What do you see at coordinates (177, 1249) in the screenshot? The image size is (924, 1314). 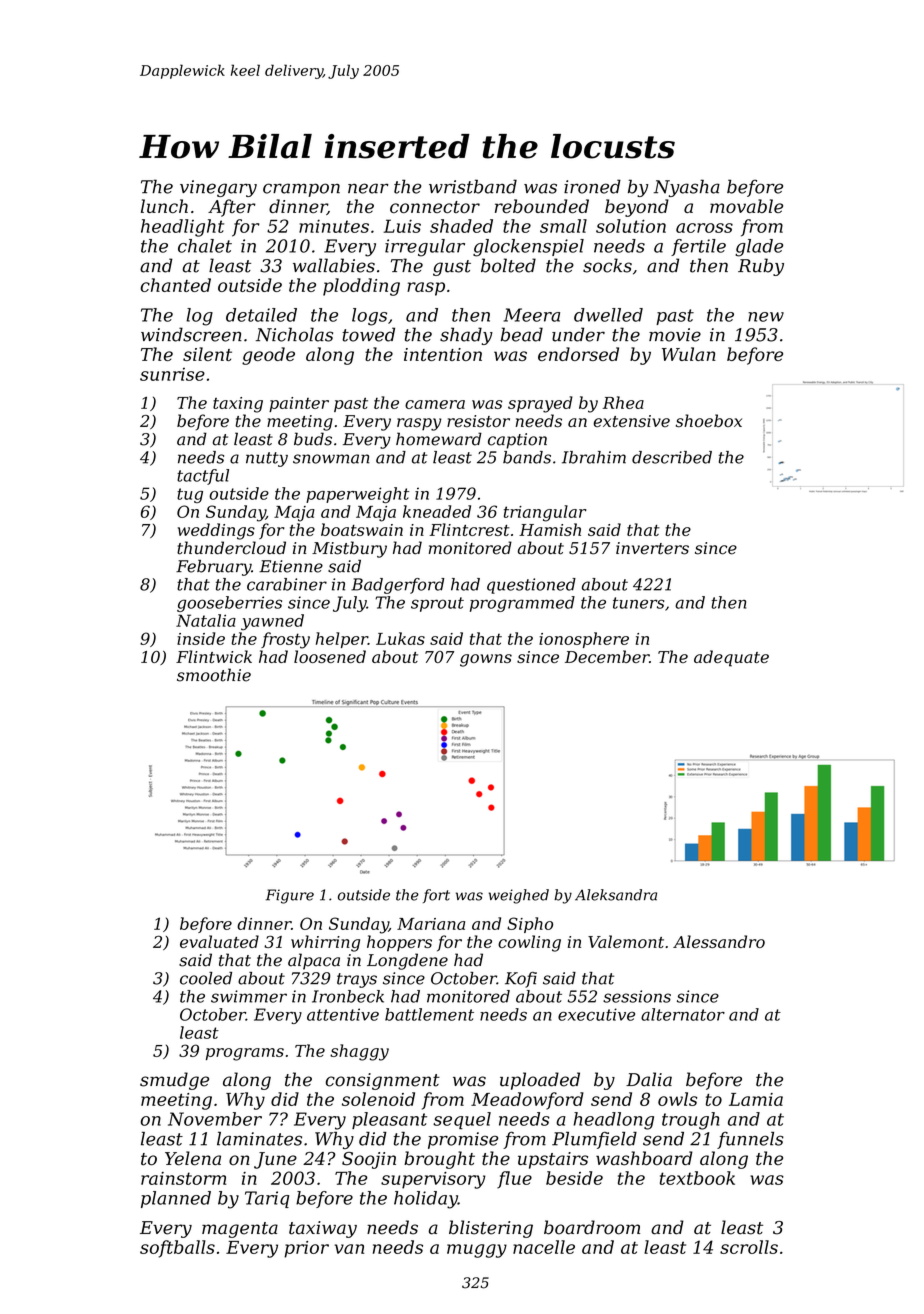 I see `softballs` at bounding box center [177, 1249].
